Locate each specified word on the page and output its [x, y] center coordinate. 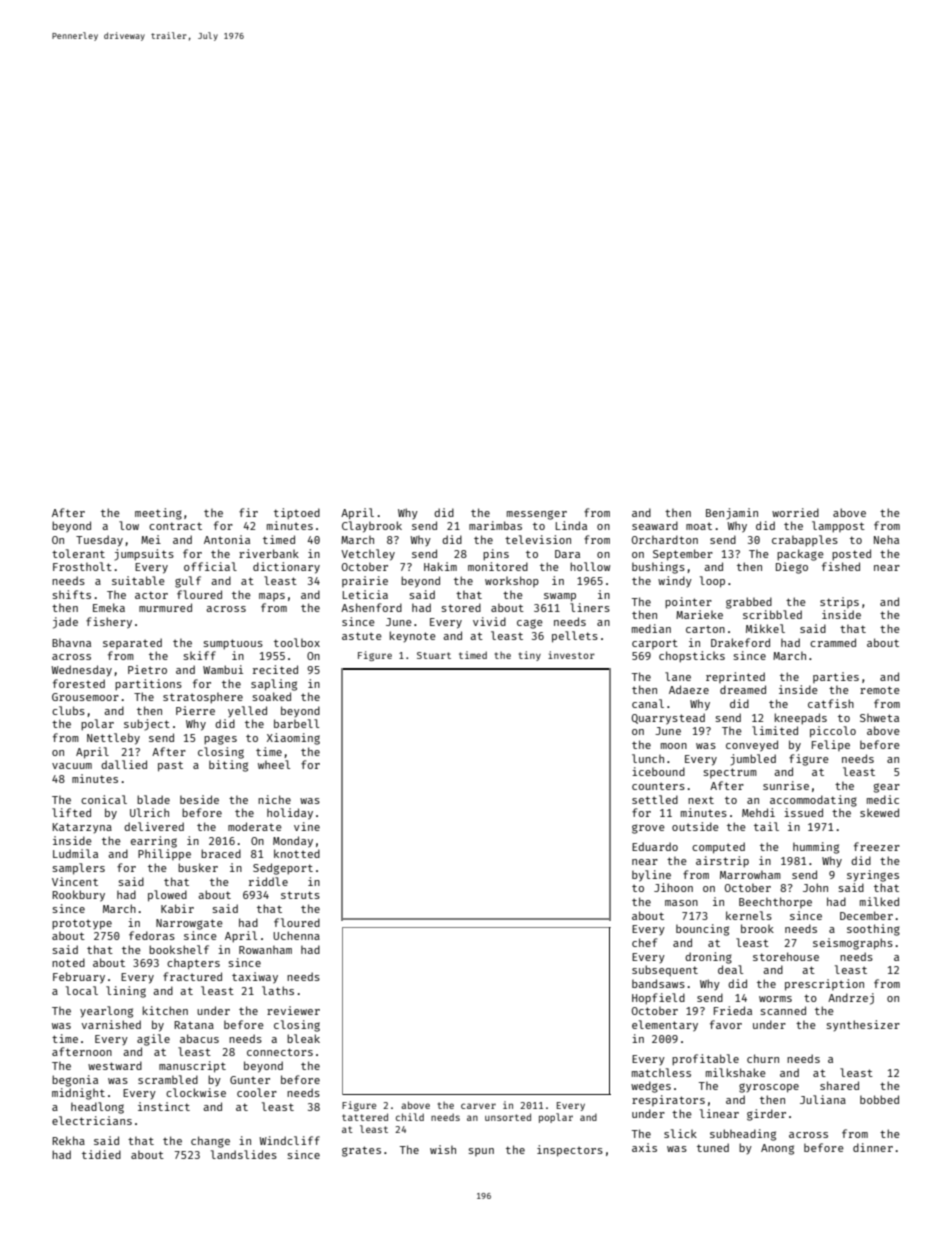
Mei [151, 539]
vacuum [72, 766]
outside [695, 826]
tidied [101, 1154]
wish [443, 1149]
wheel [274, 764]
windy [675, 581]
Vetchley [368, 555]
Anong [777, 1149]
